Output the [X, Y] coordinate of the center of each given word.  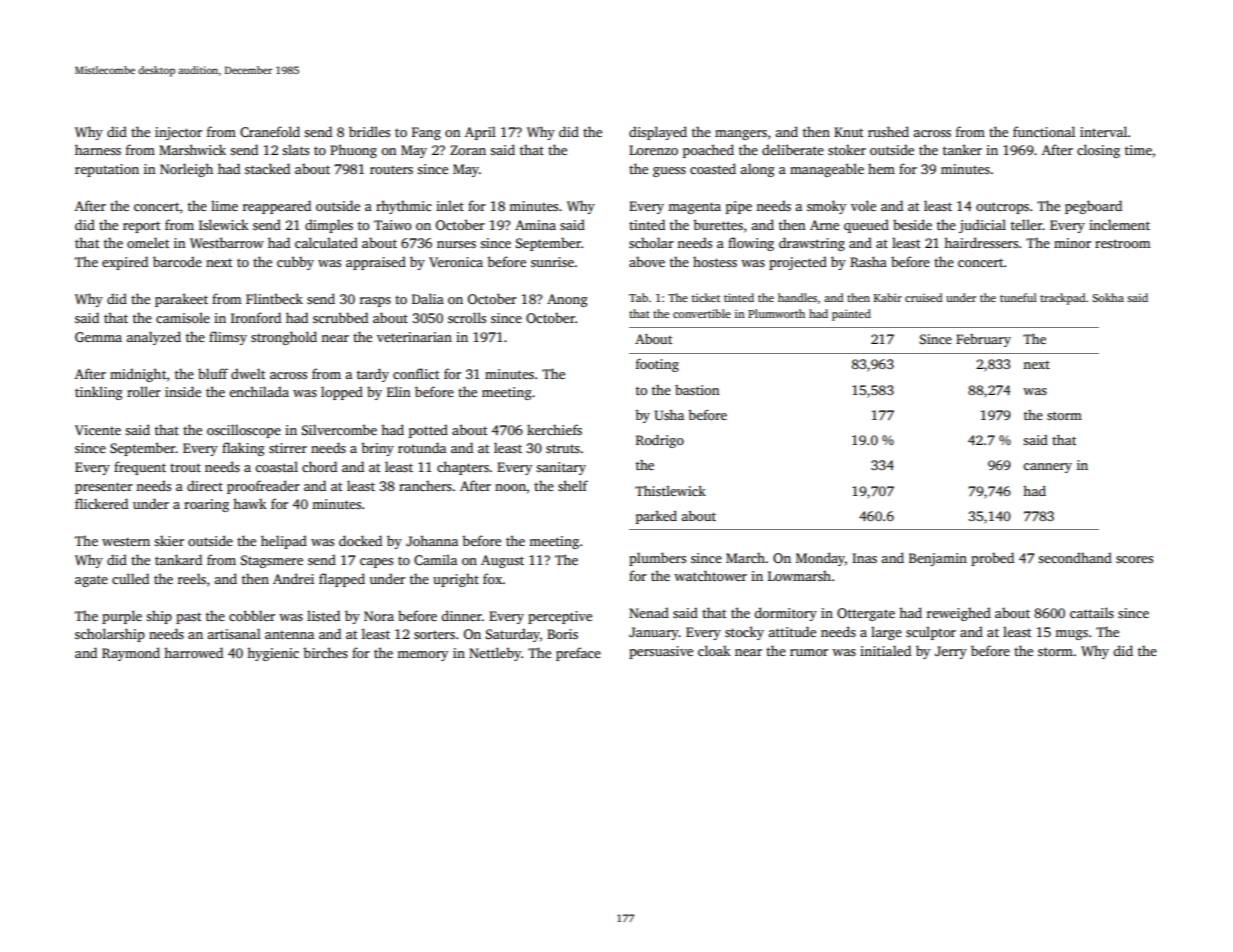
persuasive [661, 652]
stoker [847, 149]
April [480, 133]
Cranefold [270, 131]
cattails [1092, 612]
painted [851, 315]
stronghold [284, 338]
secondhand [1075, 557]
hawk [249, 503]
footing [657, 365]
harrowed [193, 652]
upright [456, 580]
